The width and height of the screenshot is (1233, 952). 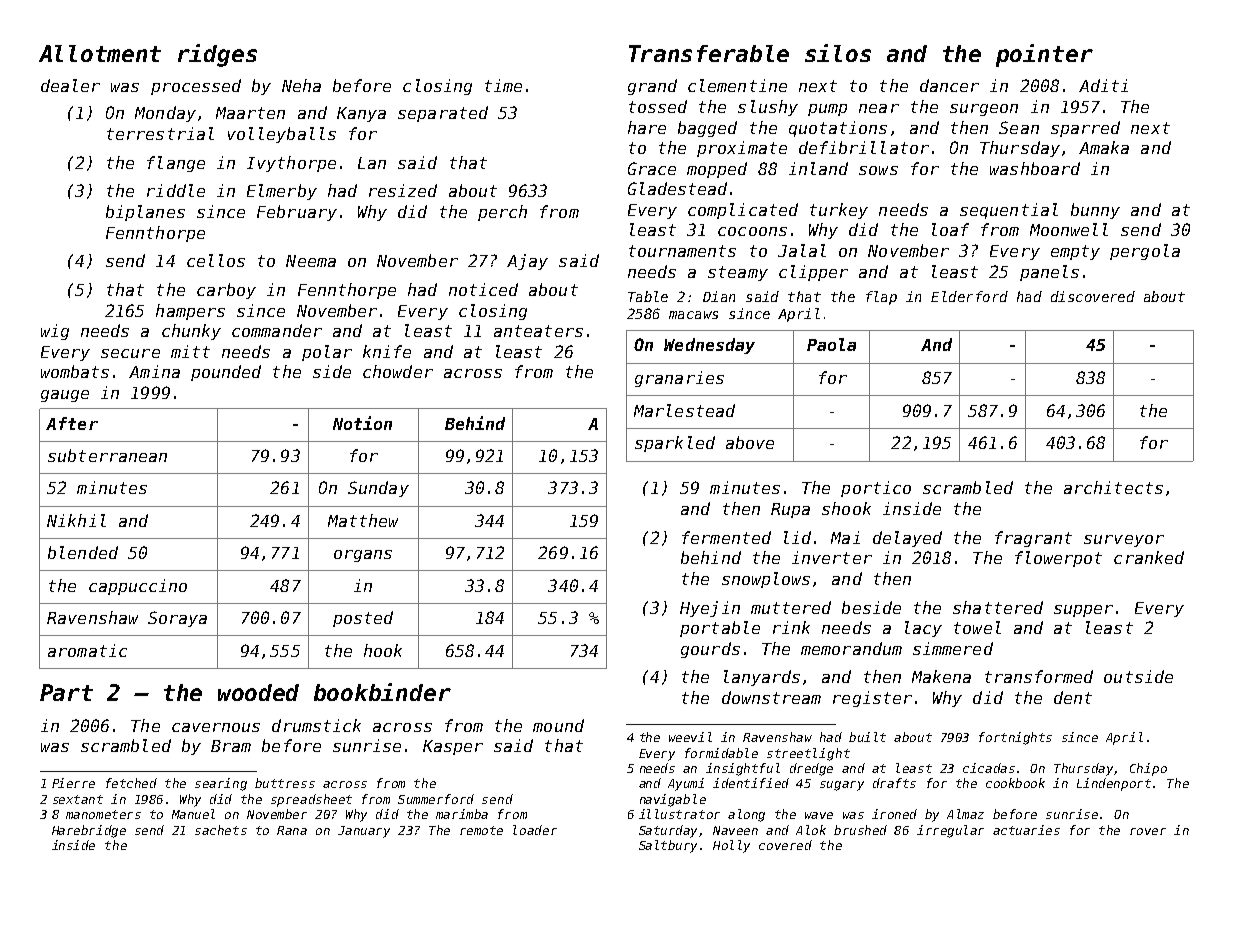 What do you see at coordinates (838, 53) in the screenshot?
I see `silos` at bounding box center [838, 53].
